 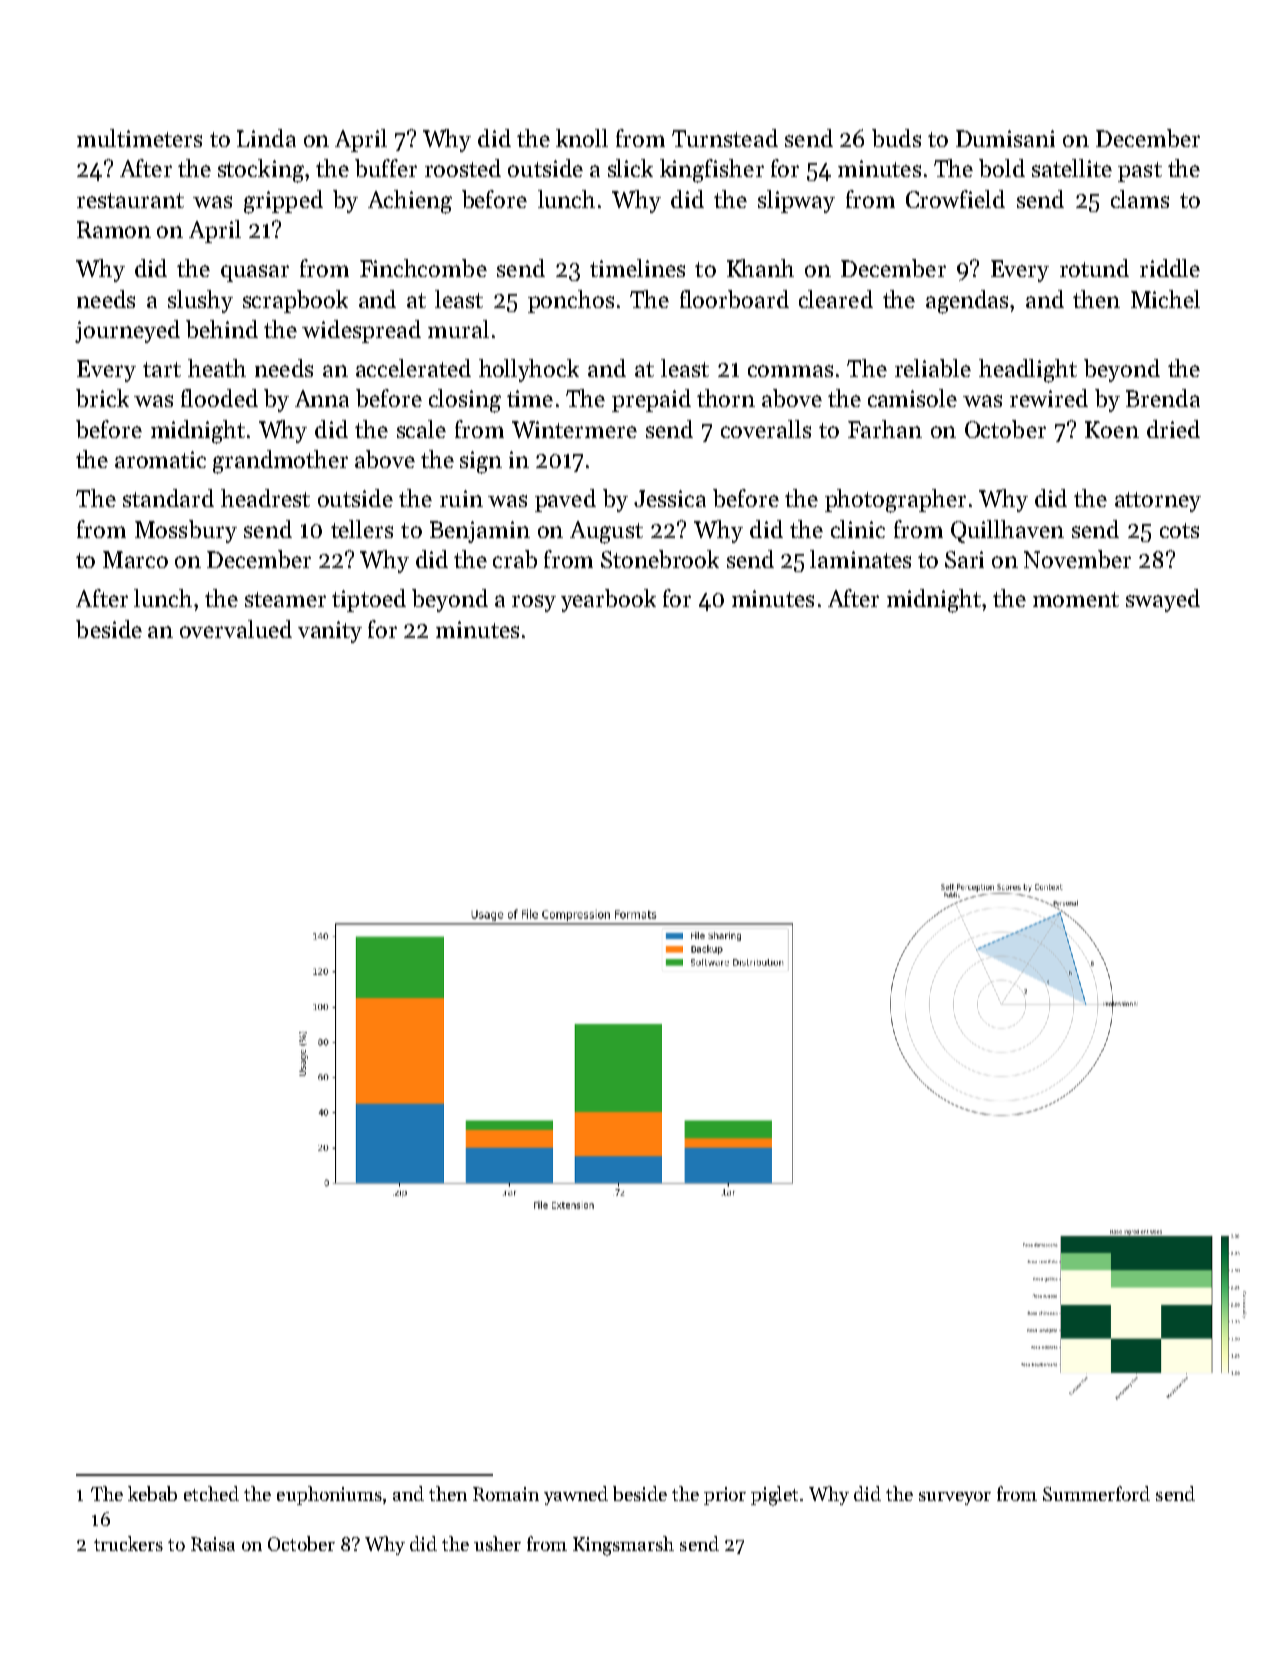 I want to click on euphoniums, so click(x=329, y=1495).
